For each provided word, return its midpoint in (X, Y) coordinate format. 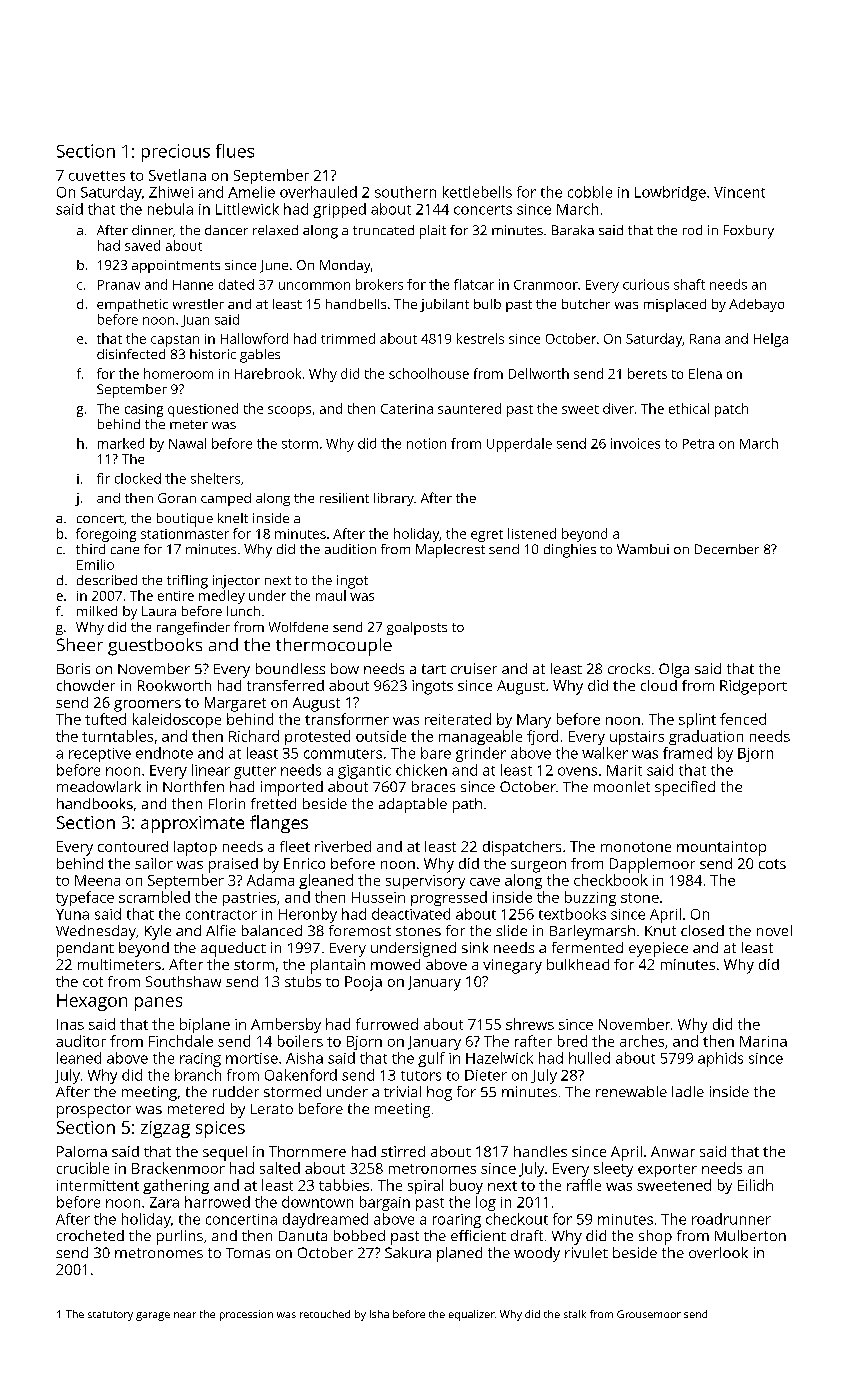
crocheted (90, 1235)
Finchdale (181, 1041)
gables (260, 356)
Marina (763, 1041)
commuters (343, 754)
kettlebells (477, 192)
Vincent (739, 192)
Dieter (486, 1075)
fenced (743, 719)
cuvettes (97, 176)
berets (647, 373)
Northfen (193, 786)
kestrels (480, 338)
